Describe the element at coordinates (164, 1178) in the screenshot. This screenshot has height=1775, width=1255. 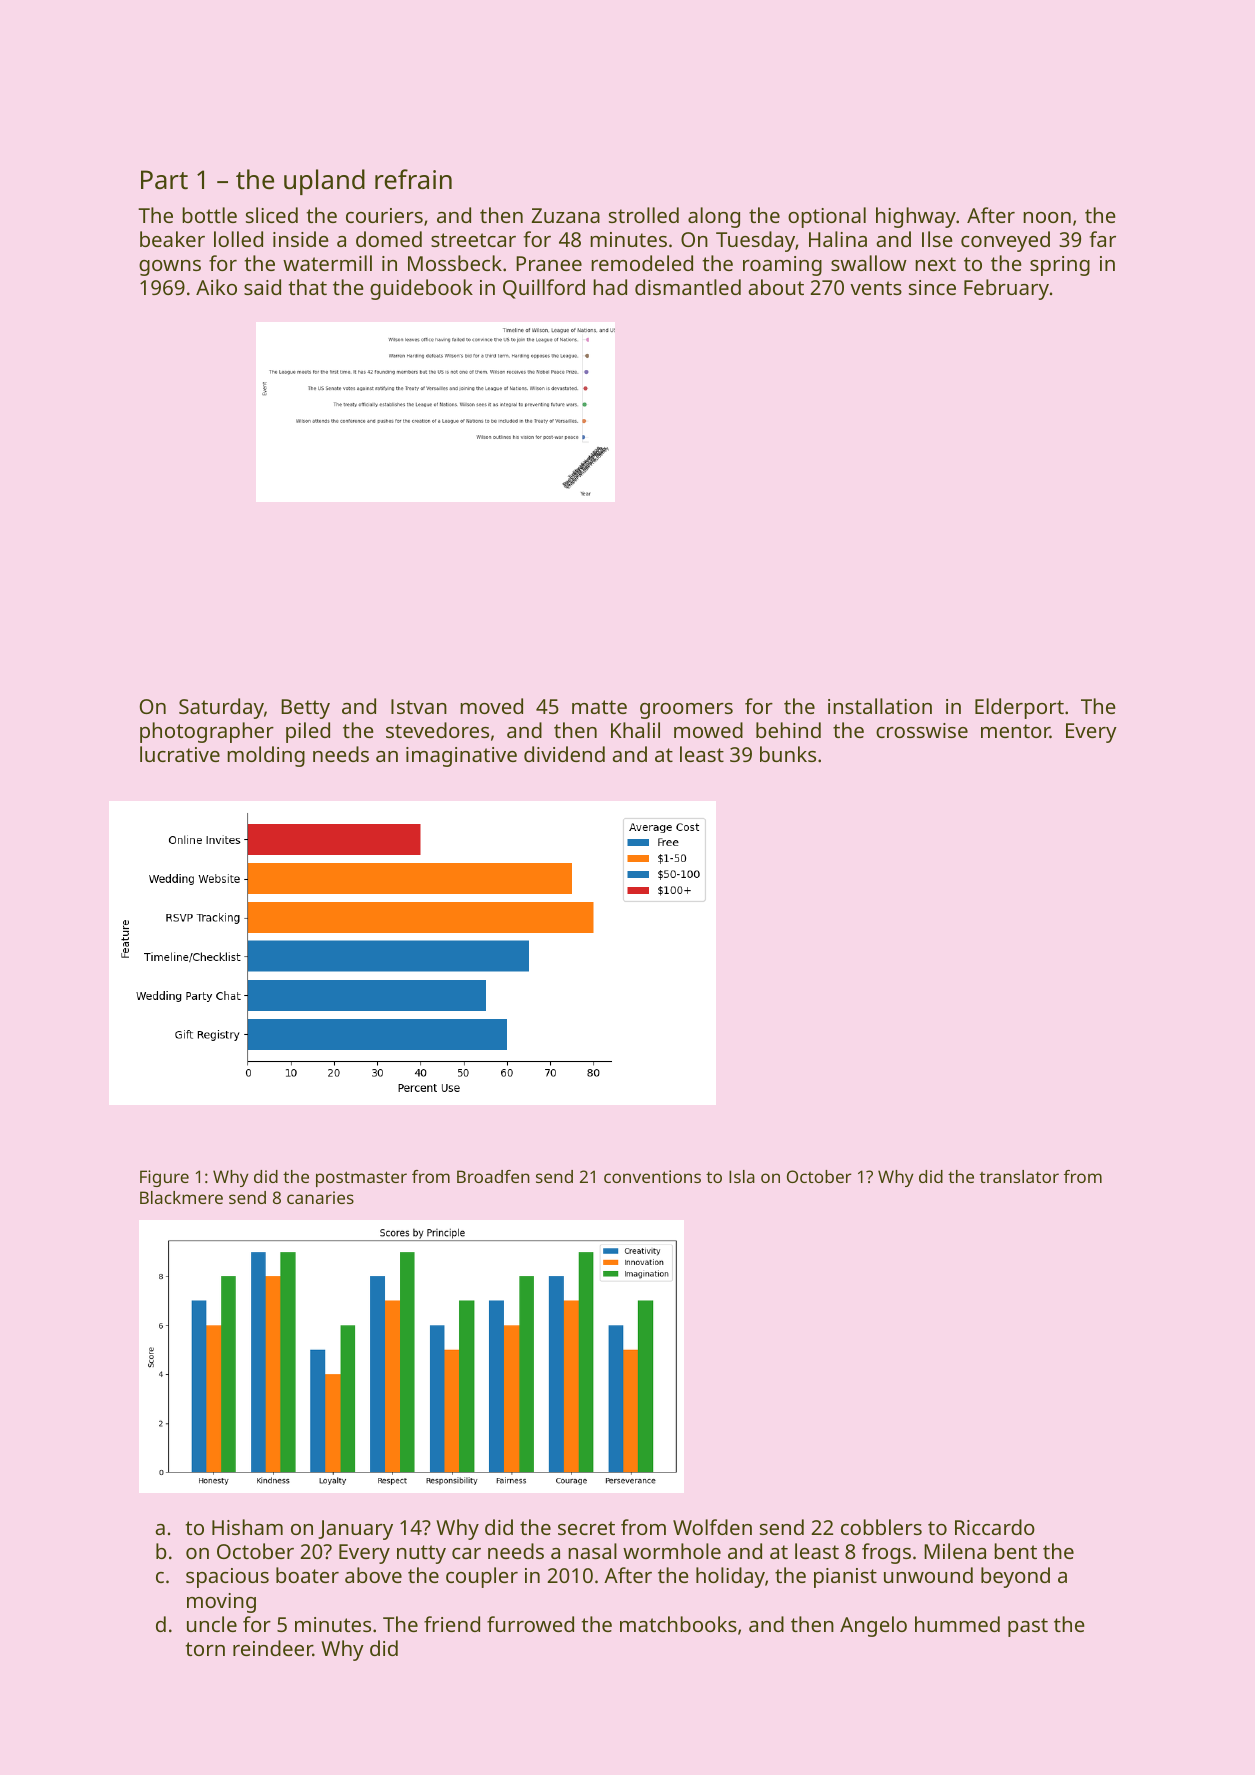
I see `Figure` at that location.
